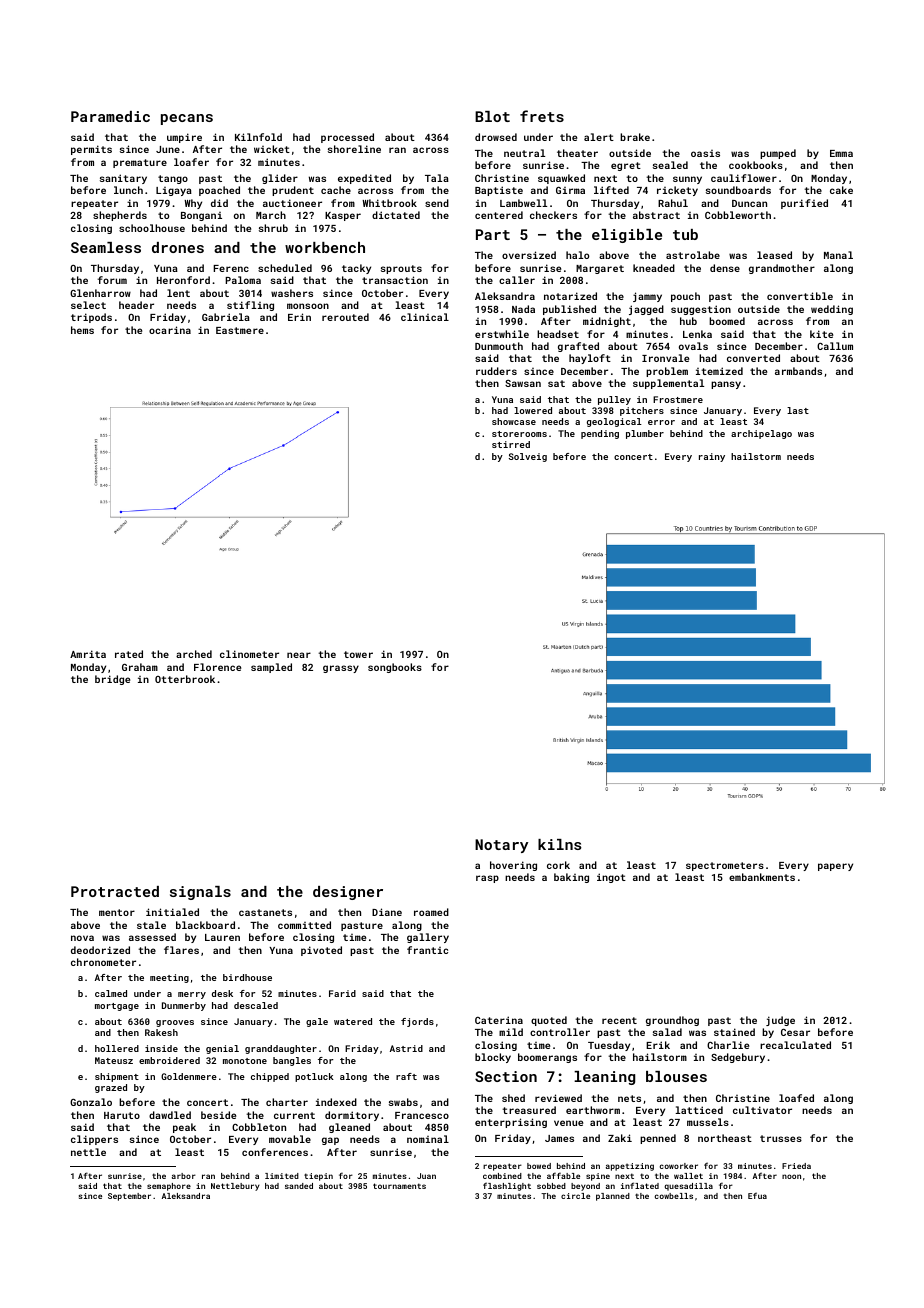 The width and height of the page is (924, 1308). I want to click on Amrita, so click(88, 654).
